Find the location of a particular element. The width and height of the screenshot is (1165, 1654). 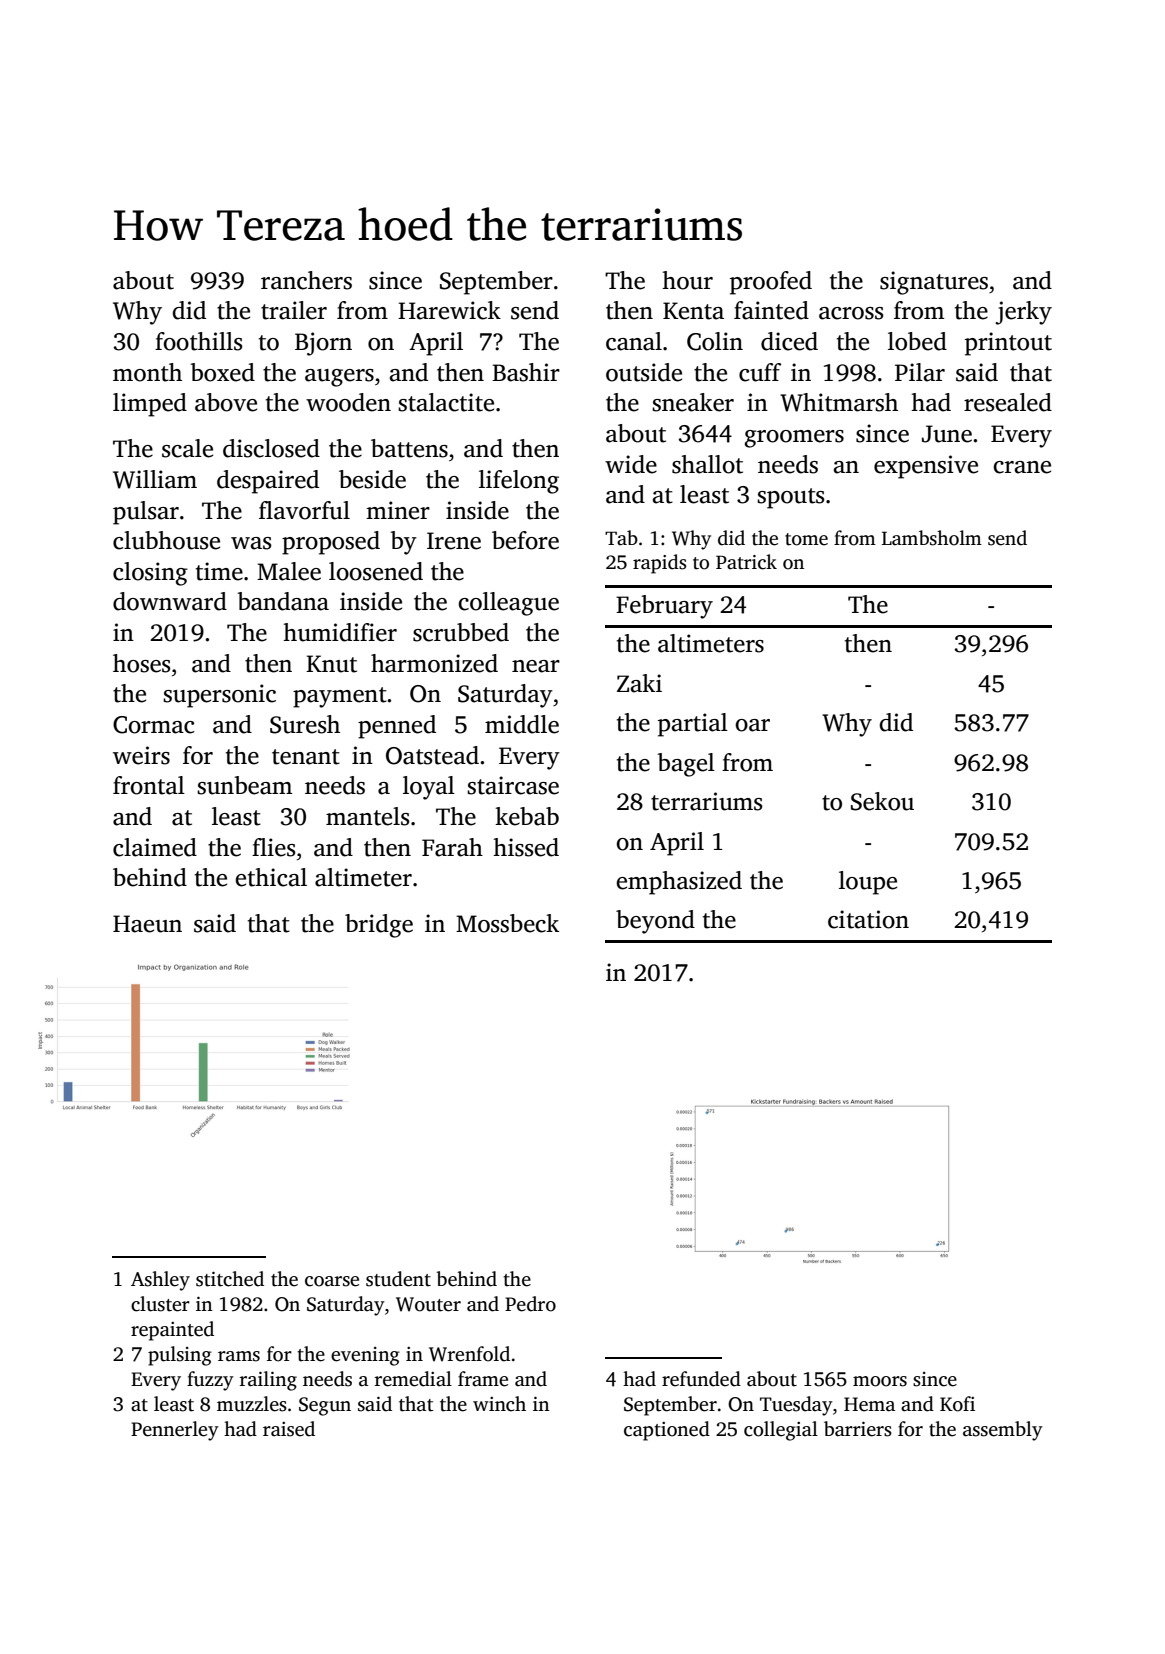

bagel is located at coordinates (686, 765).
